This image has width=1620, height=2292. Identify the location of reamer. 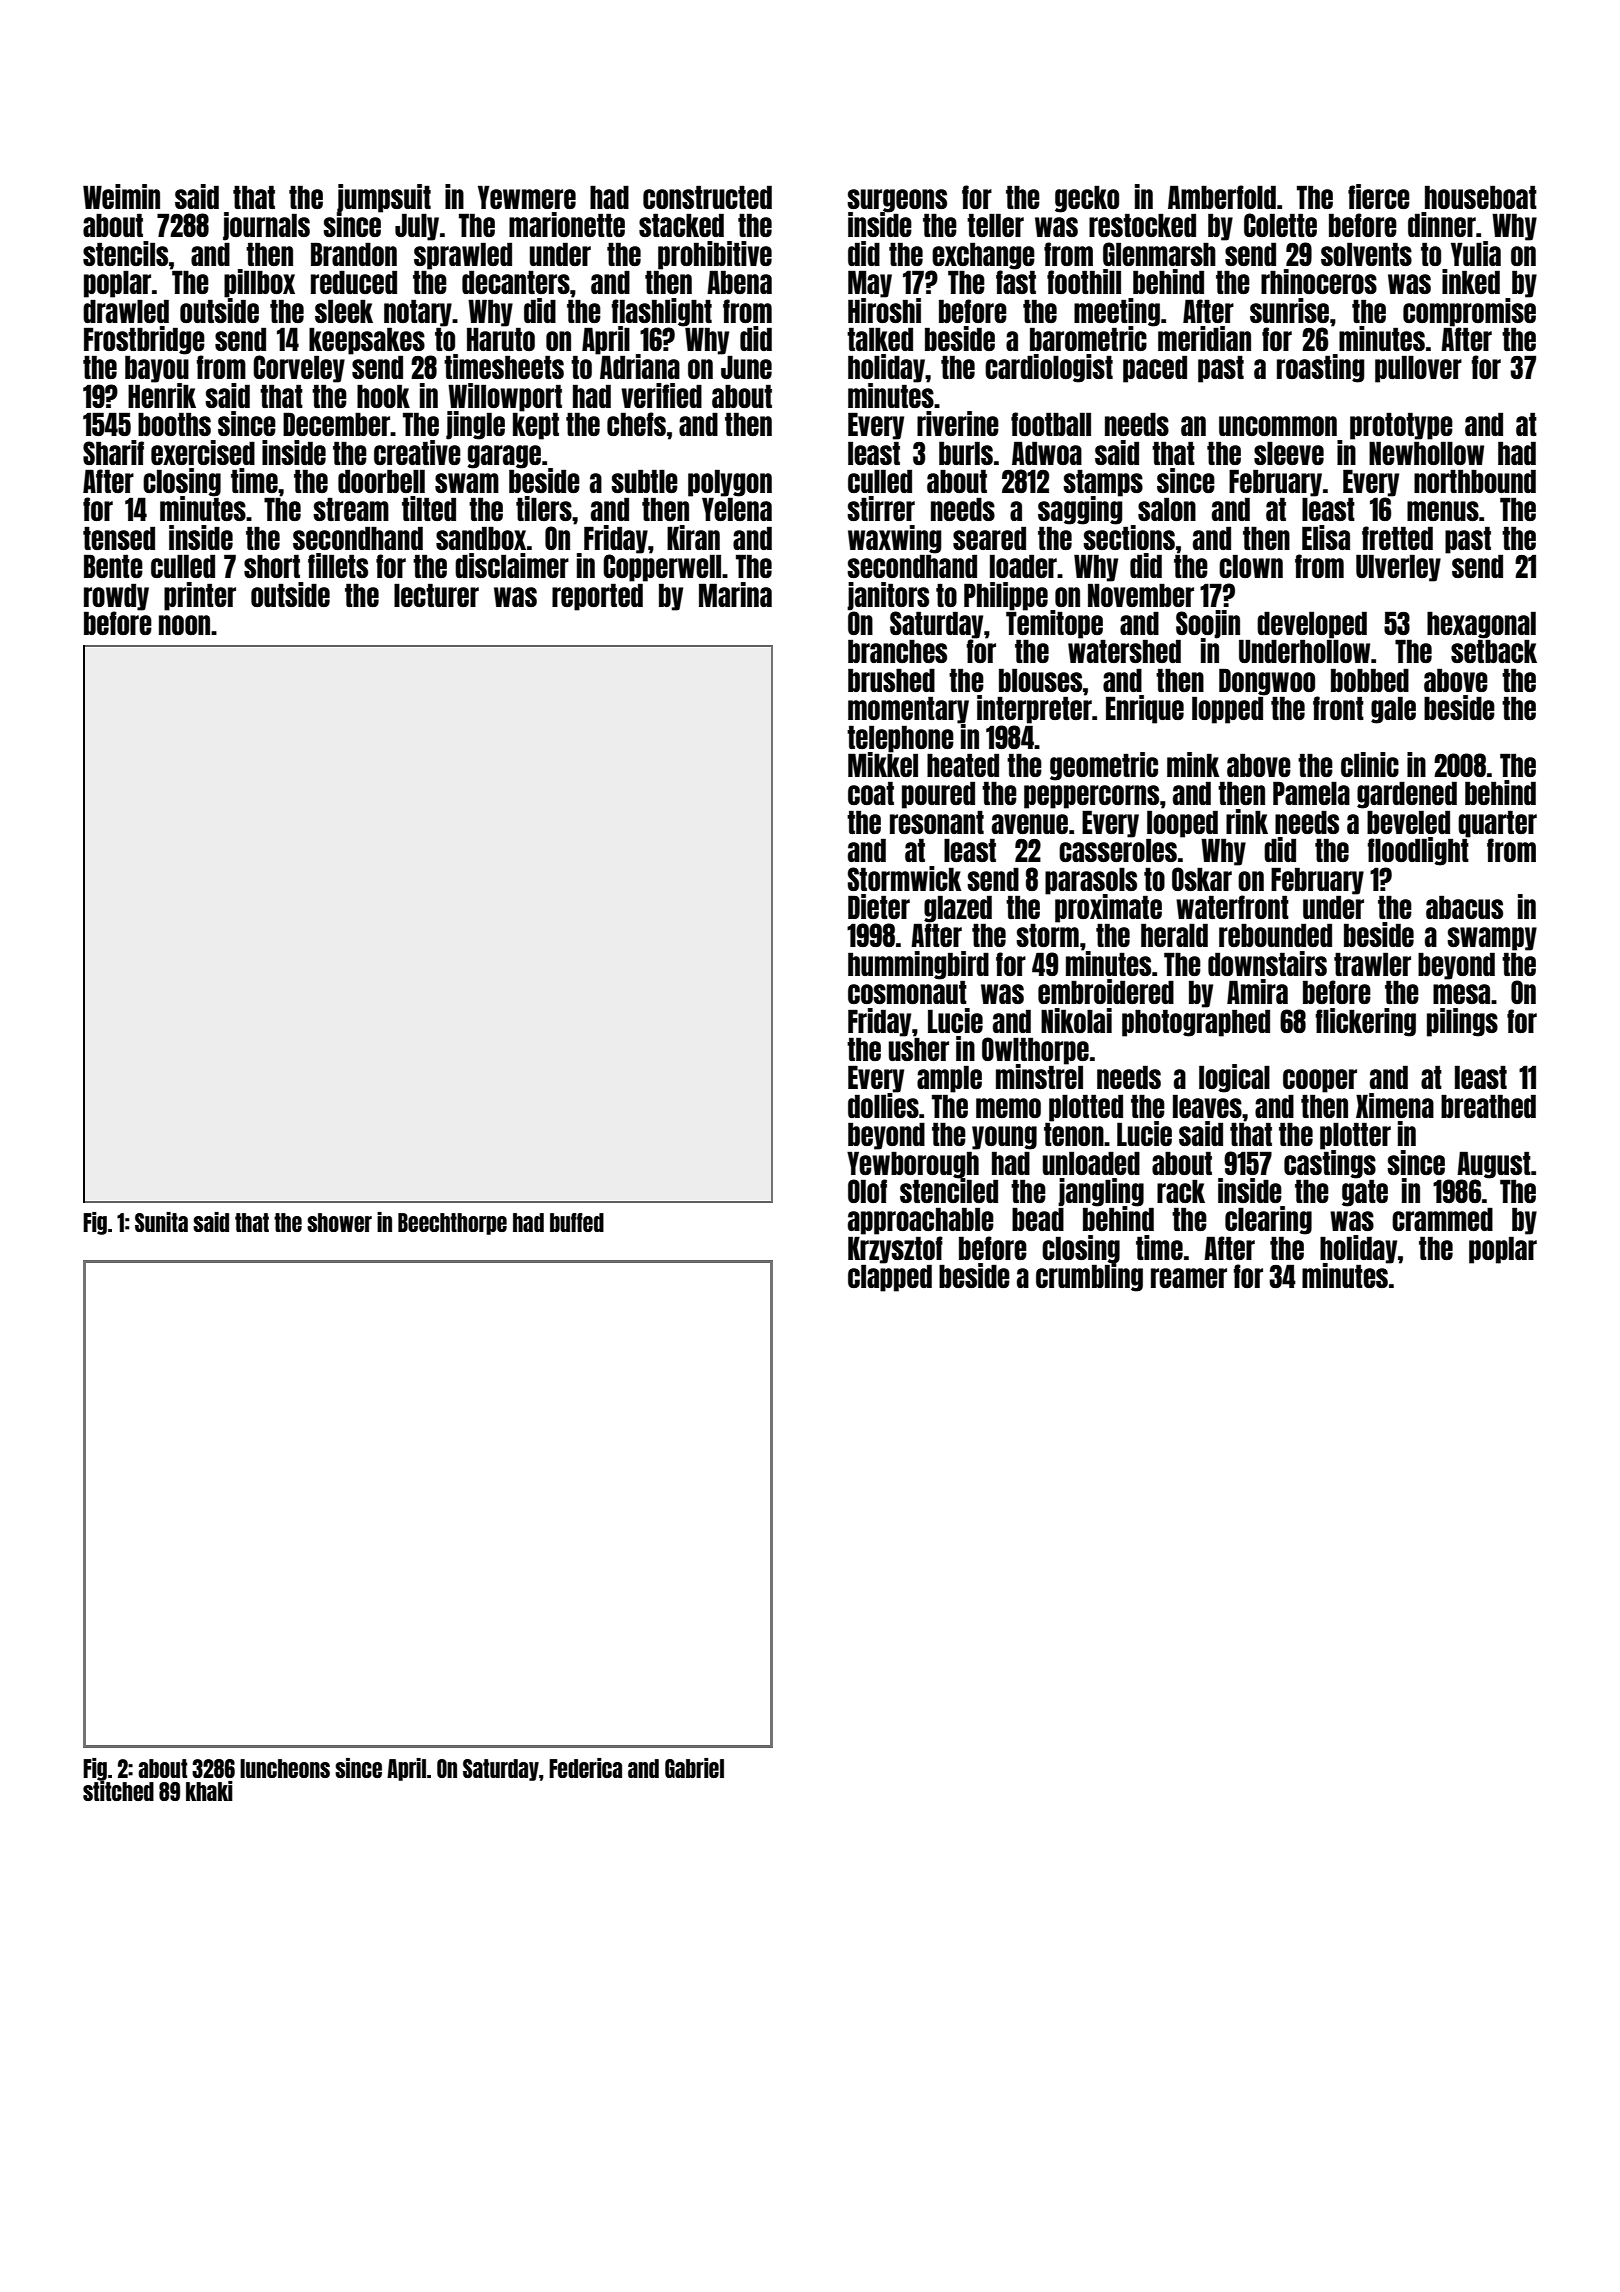
(1189, 1278).
